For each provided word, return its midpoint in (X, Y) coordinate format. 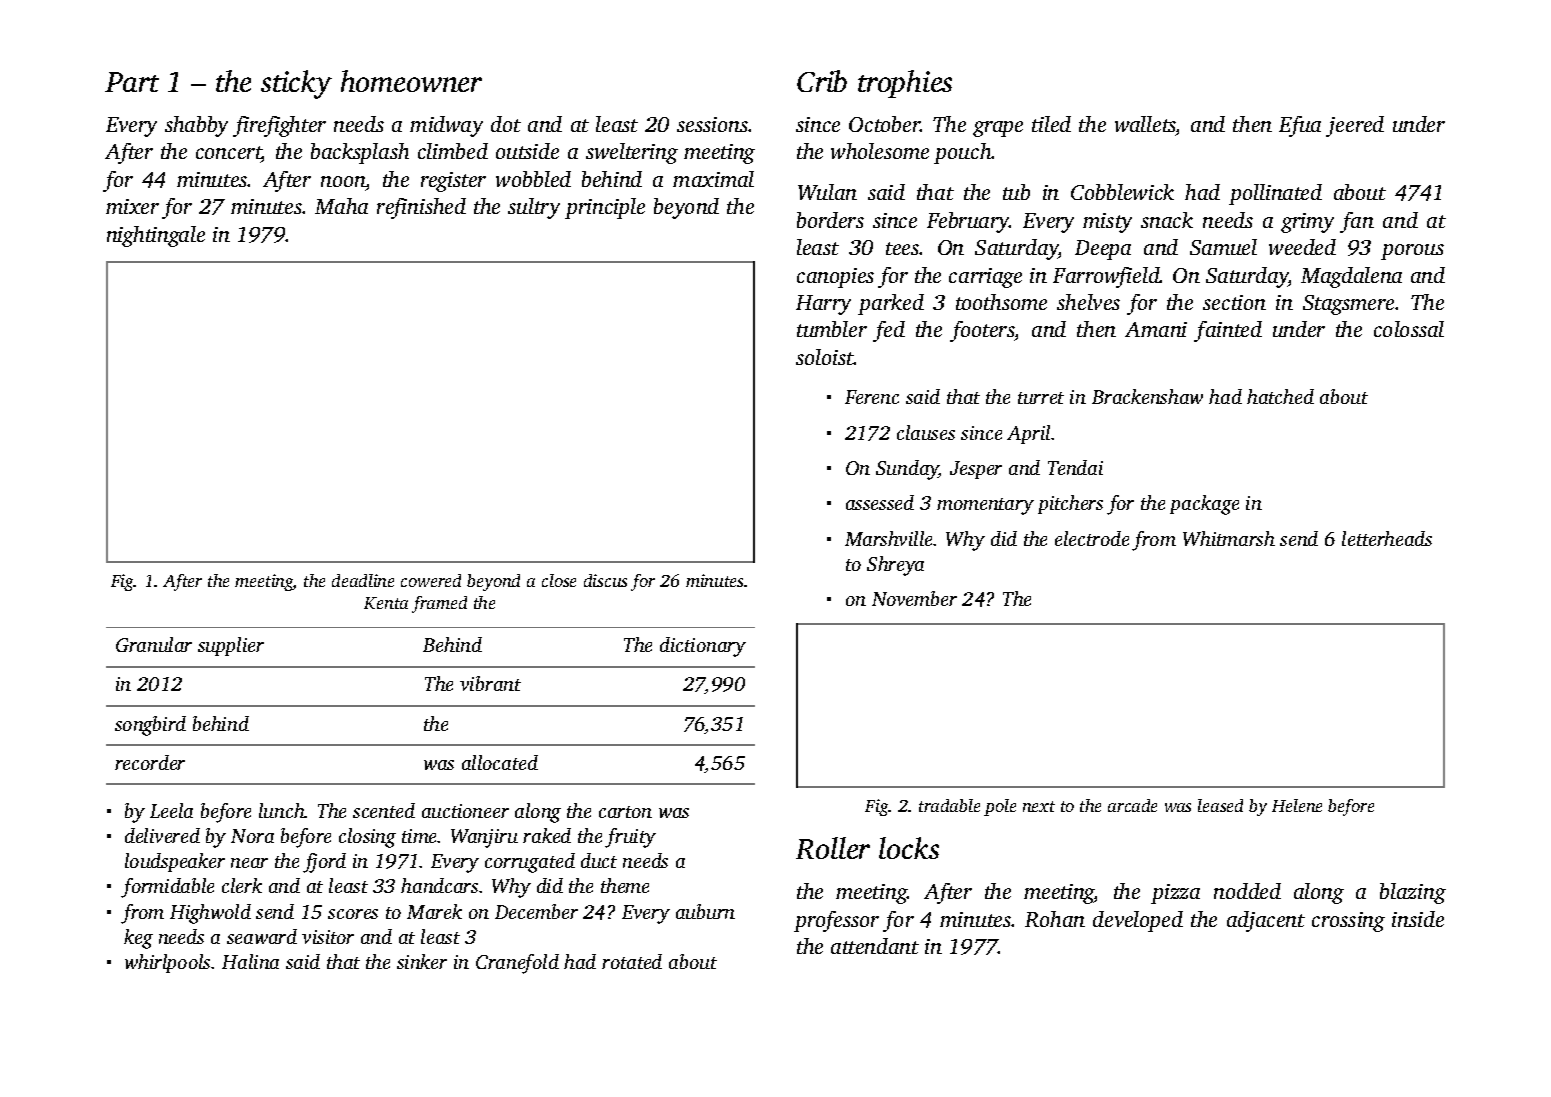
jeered (1355, 126)
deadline (363, 580)
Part (132, 82)
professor (836, 921)
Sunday (907, 470)
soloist (825, 357)
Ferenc (872, 397)
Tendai (1075, 467)
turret (1041, 398)
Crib (822, 81)
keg (138, 939)
